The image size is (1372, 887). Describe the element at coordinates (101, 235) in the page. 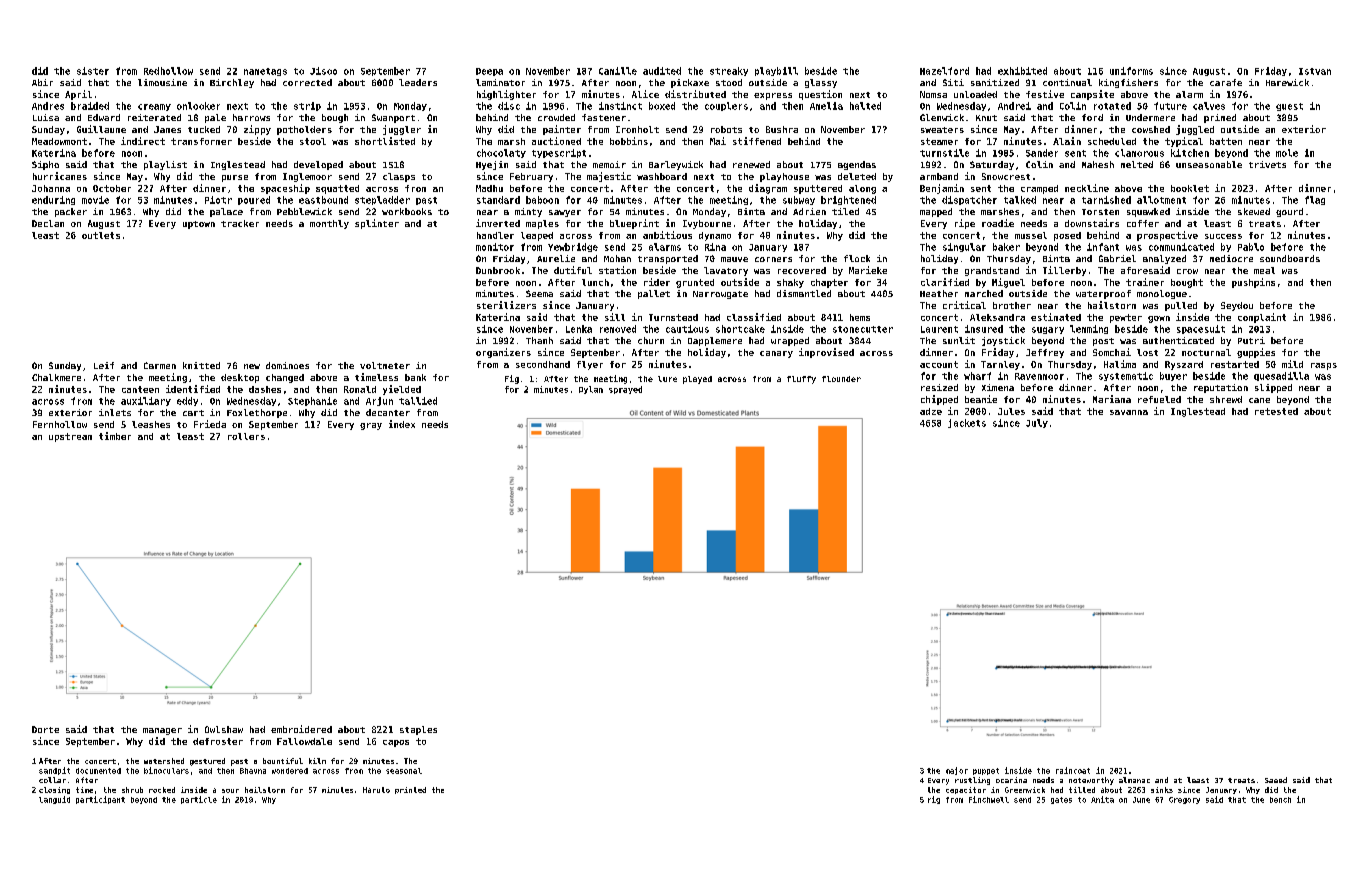

I see `outlets` at that location.
